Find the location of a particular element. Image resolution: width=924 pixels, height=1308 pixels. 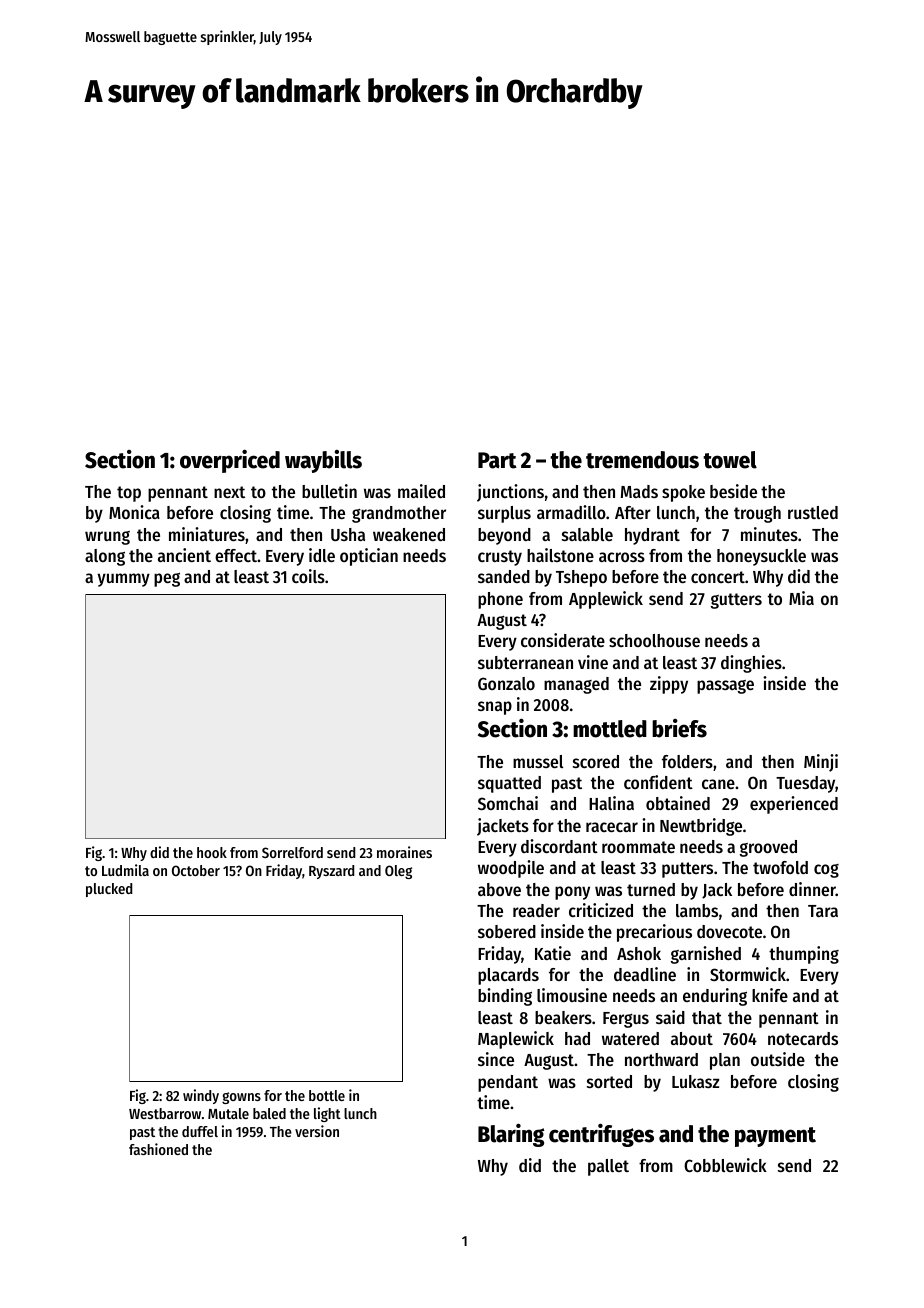

cog is located at coordinates (826, 871).
